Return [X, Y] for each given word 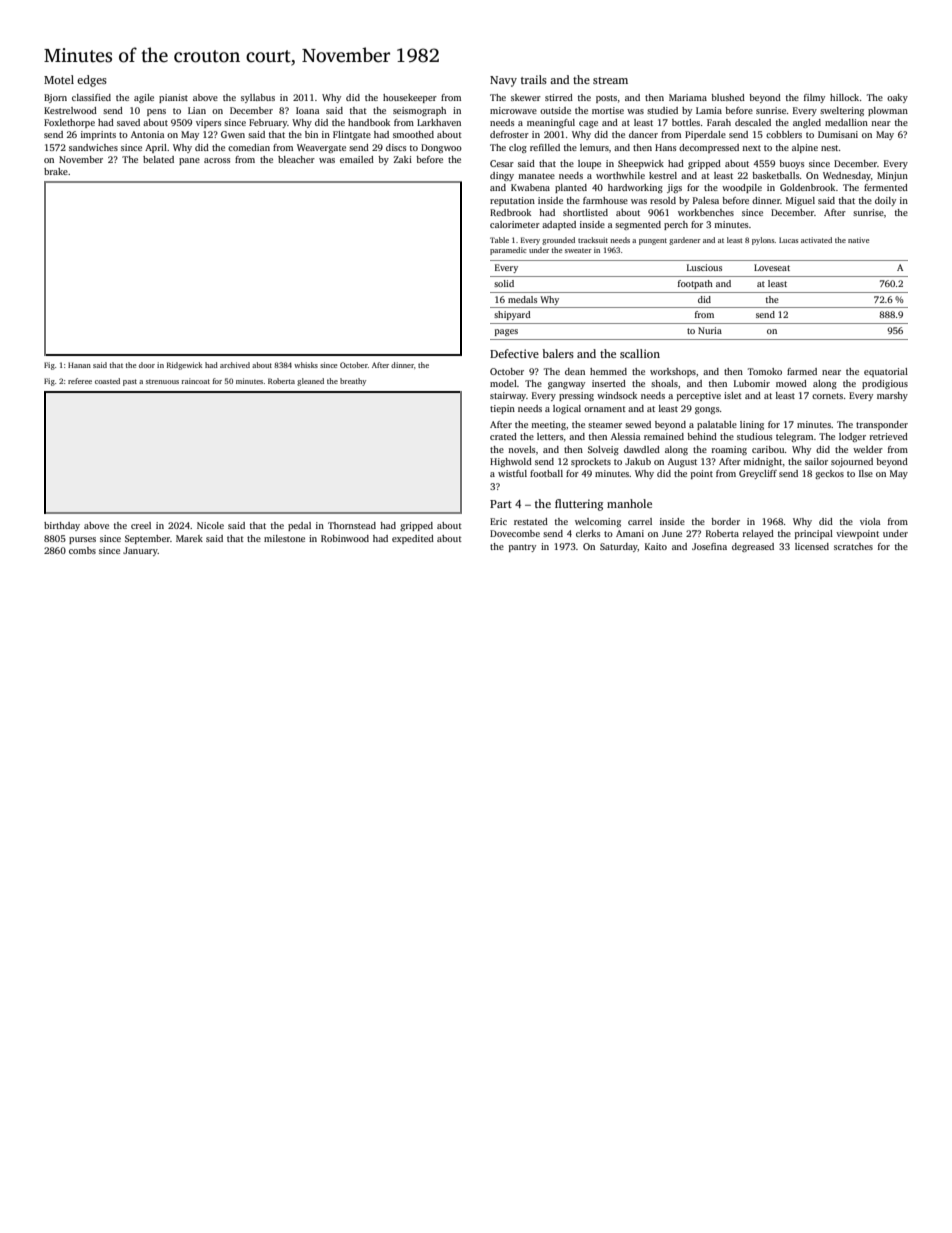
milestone [284, 538]
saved [128, 122]
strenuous [162, 381]
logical [567, 409]
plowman [888, 111]
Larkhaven [439, 122]
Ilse [866, 473]
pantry [522, 548]
